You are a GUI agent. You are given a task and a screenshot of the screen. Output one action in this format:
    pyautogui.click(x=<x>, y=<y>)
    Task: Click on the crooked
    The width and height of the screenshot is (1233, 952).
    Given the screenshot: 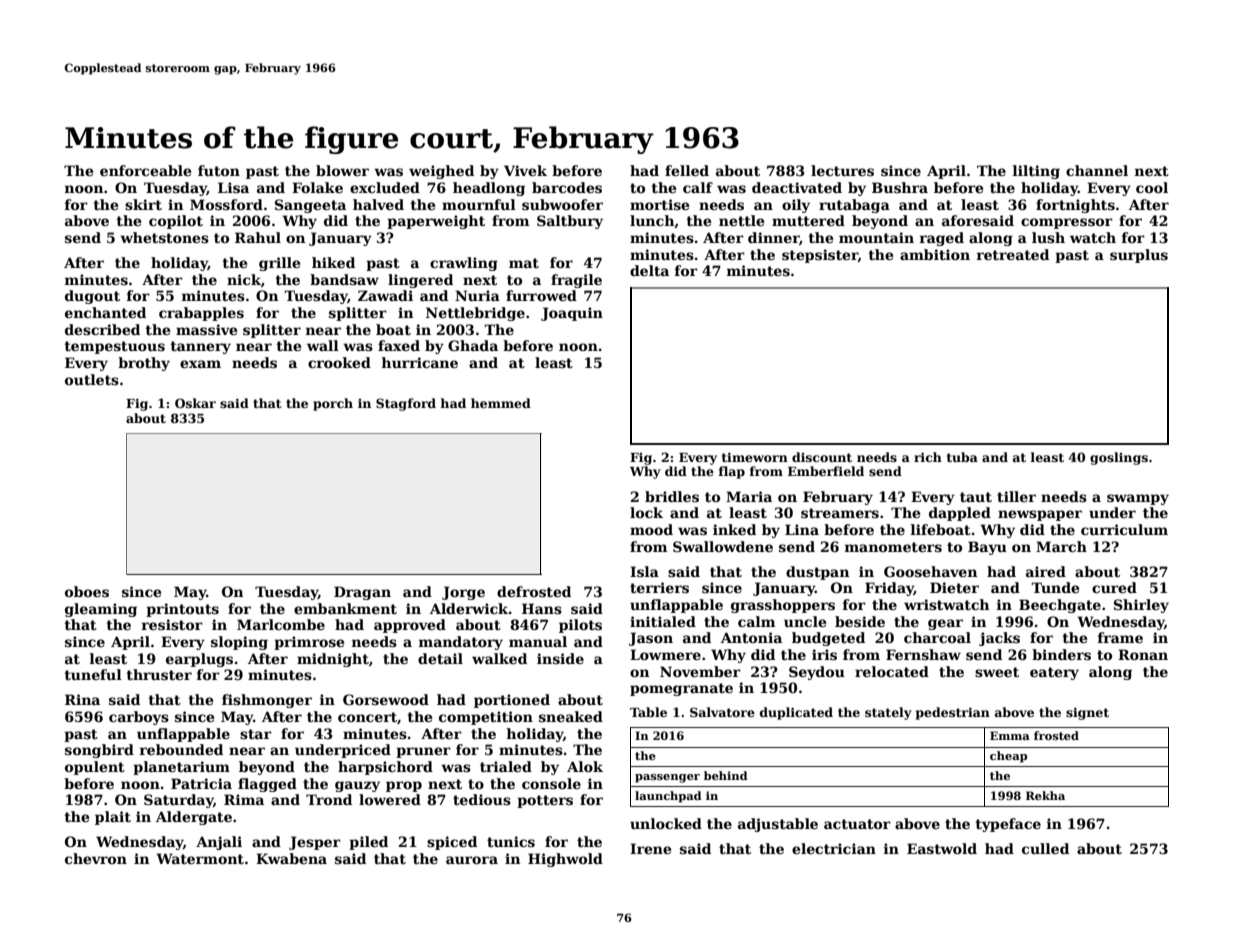 What is the action you would take?
    pyautogui.click(x=339, y=362)
